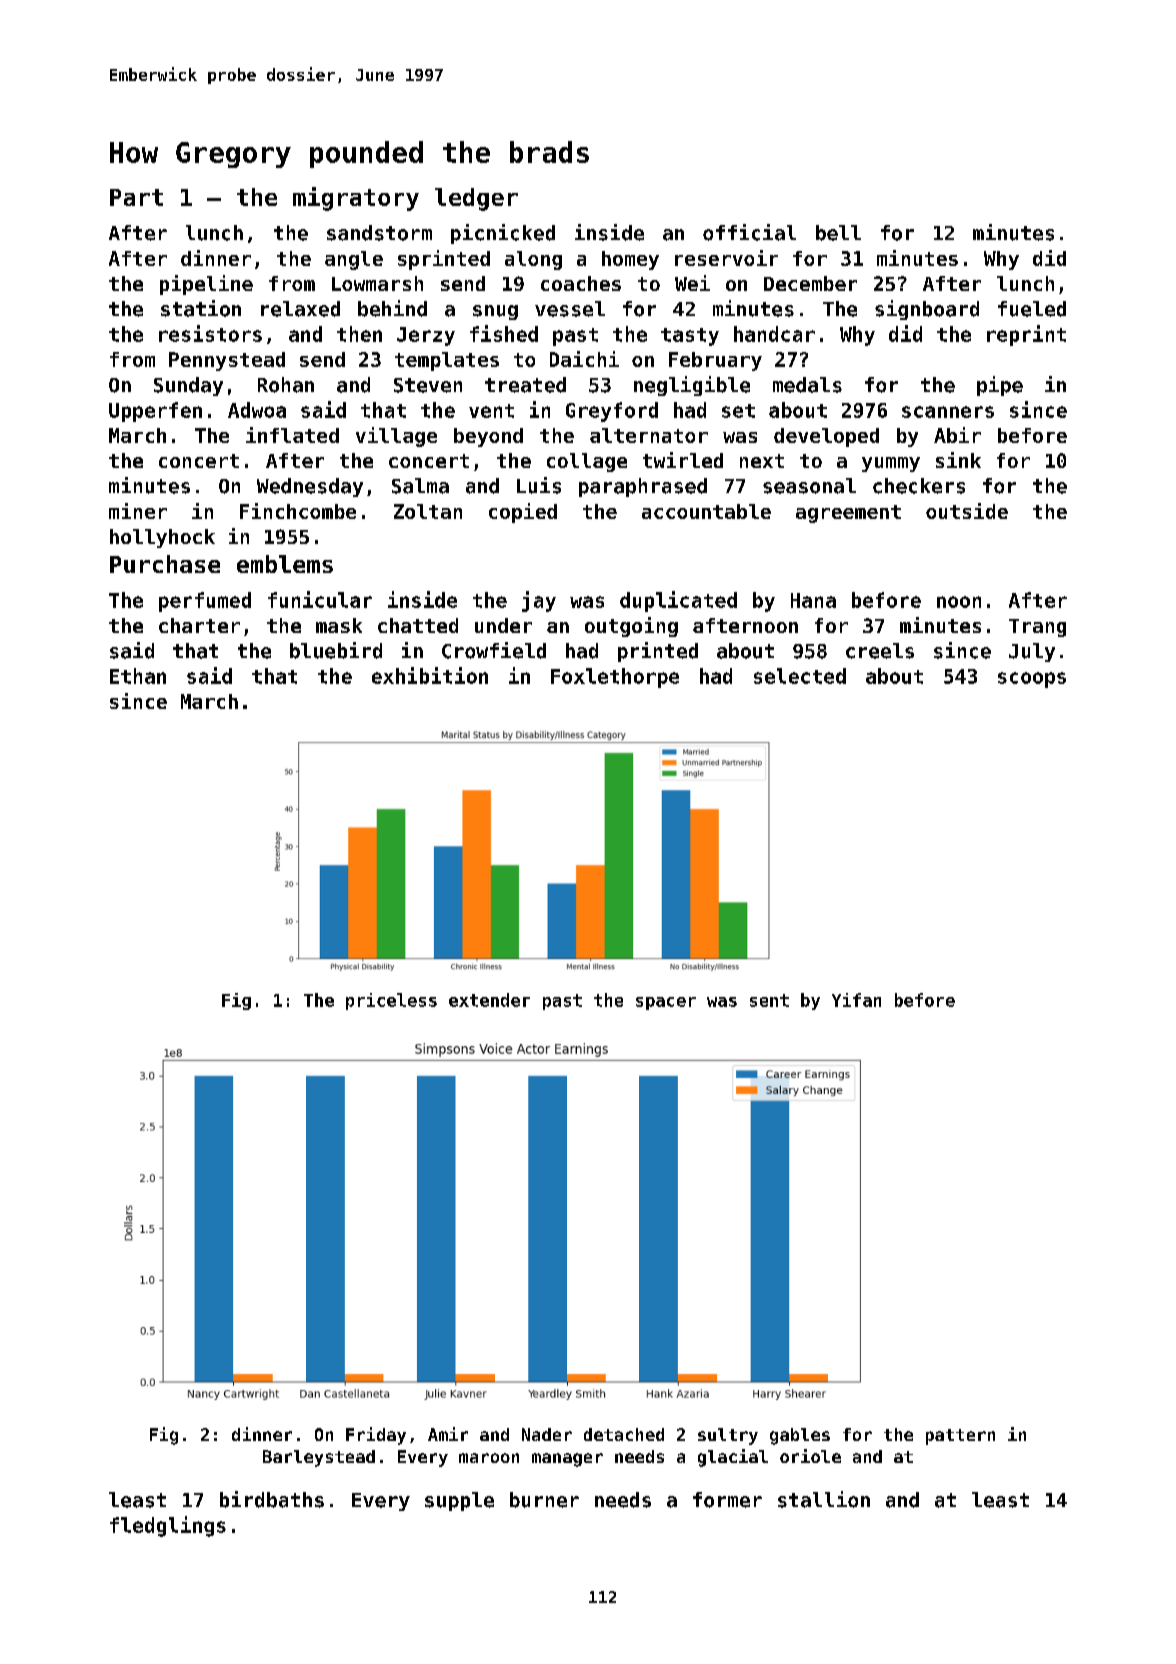  I want to click on fledglings, so click(168, 1526).
